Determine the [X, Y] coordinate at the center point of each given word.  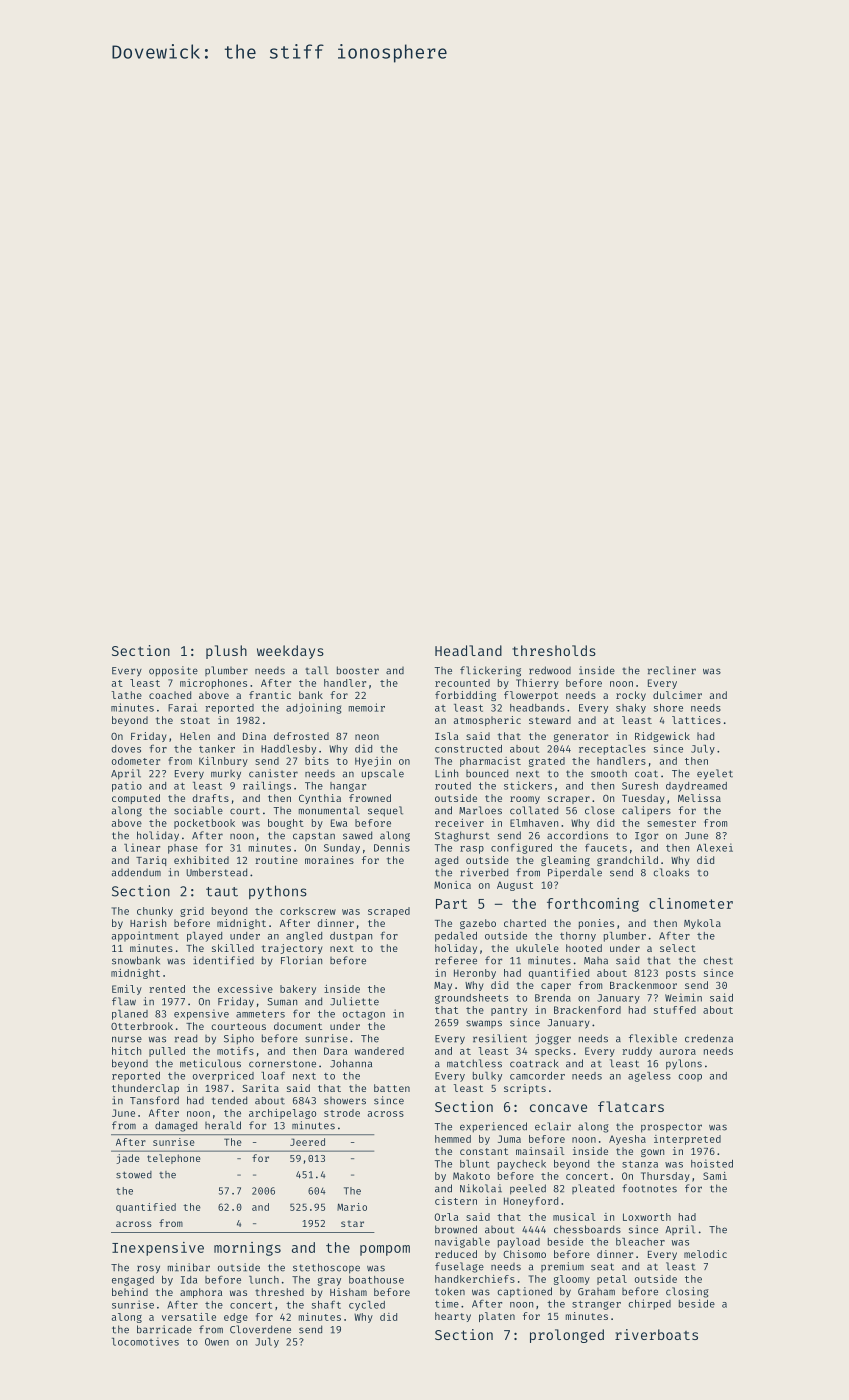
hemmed [453, 1139]
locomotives [145, 1341]
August [515, 886]
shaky [631, 709]
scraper [569, 800]
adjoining [313, 708]
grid [192, 912]
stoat [195, 720]
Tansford [154, 1100]
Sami [715, 1176]
